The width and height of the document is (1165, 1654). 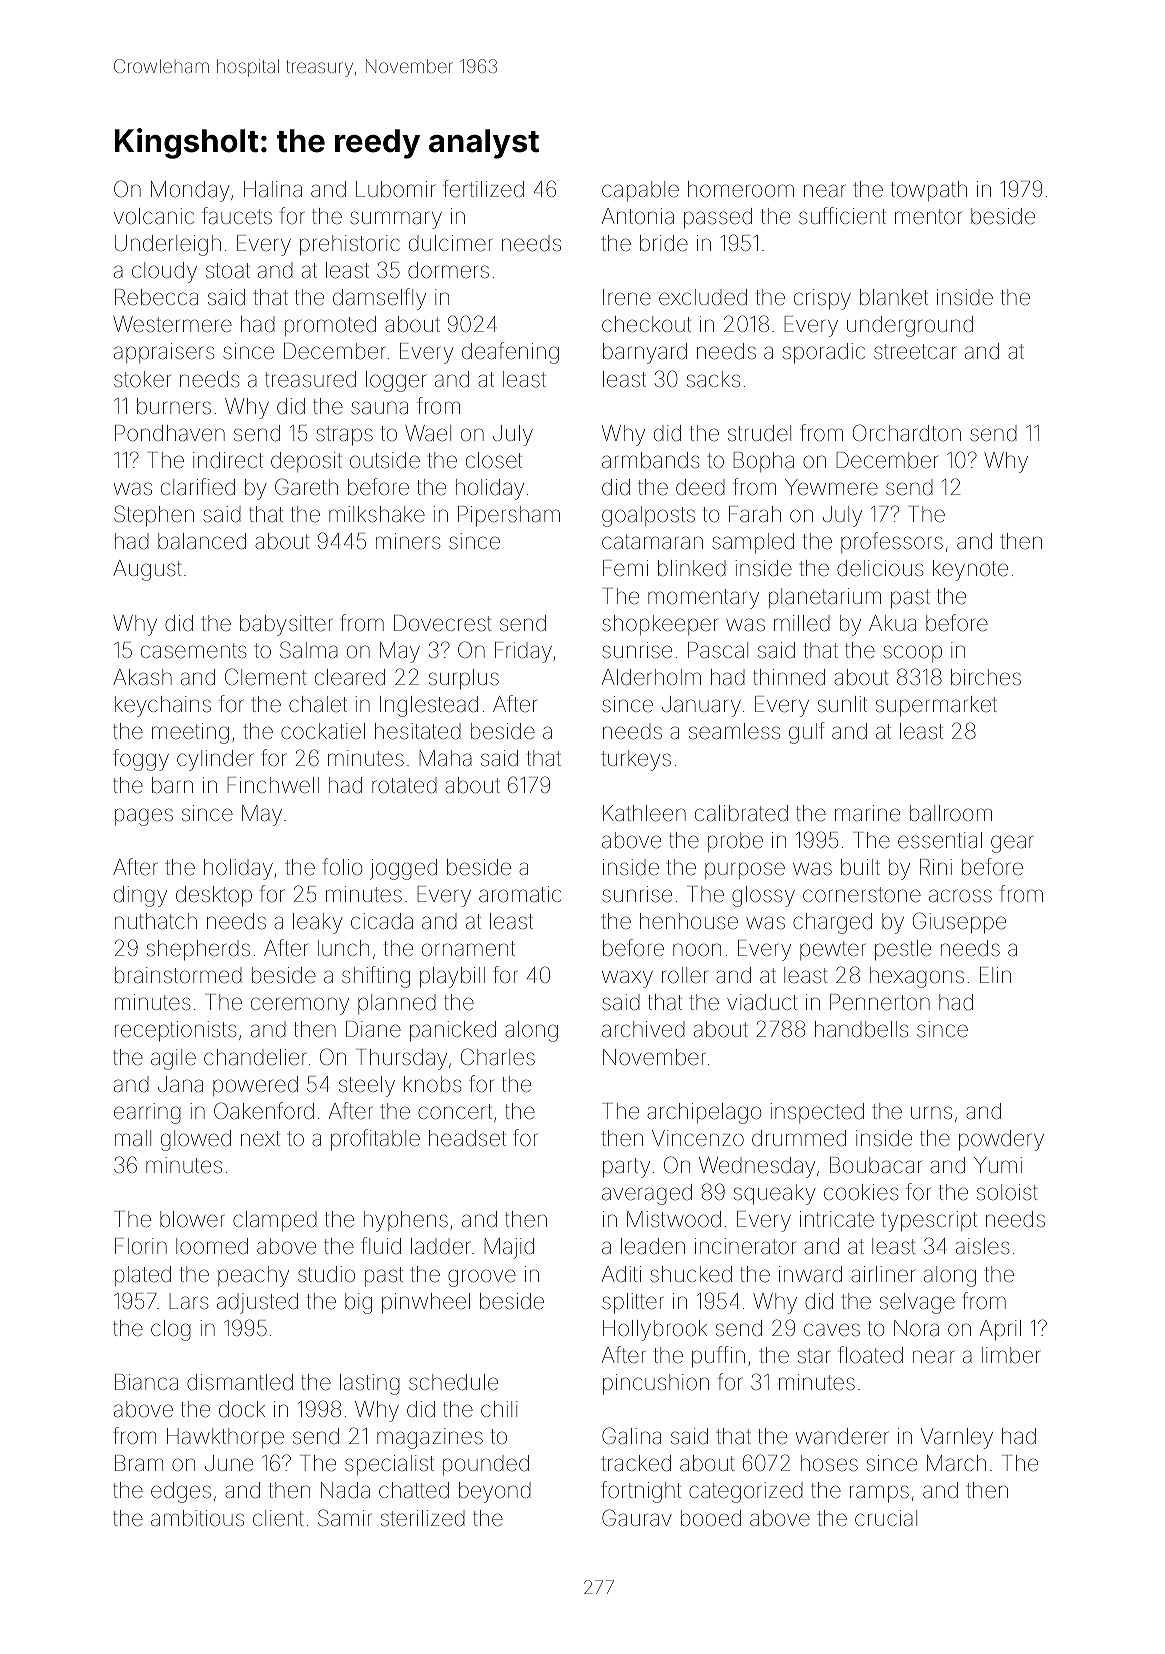 What do you see at coordinates (344, 436) in the document?
I see `straps` at bounding box center [344, 436].
